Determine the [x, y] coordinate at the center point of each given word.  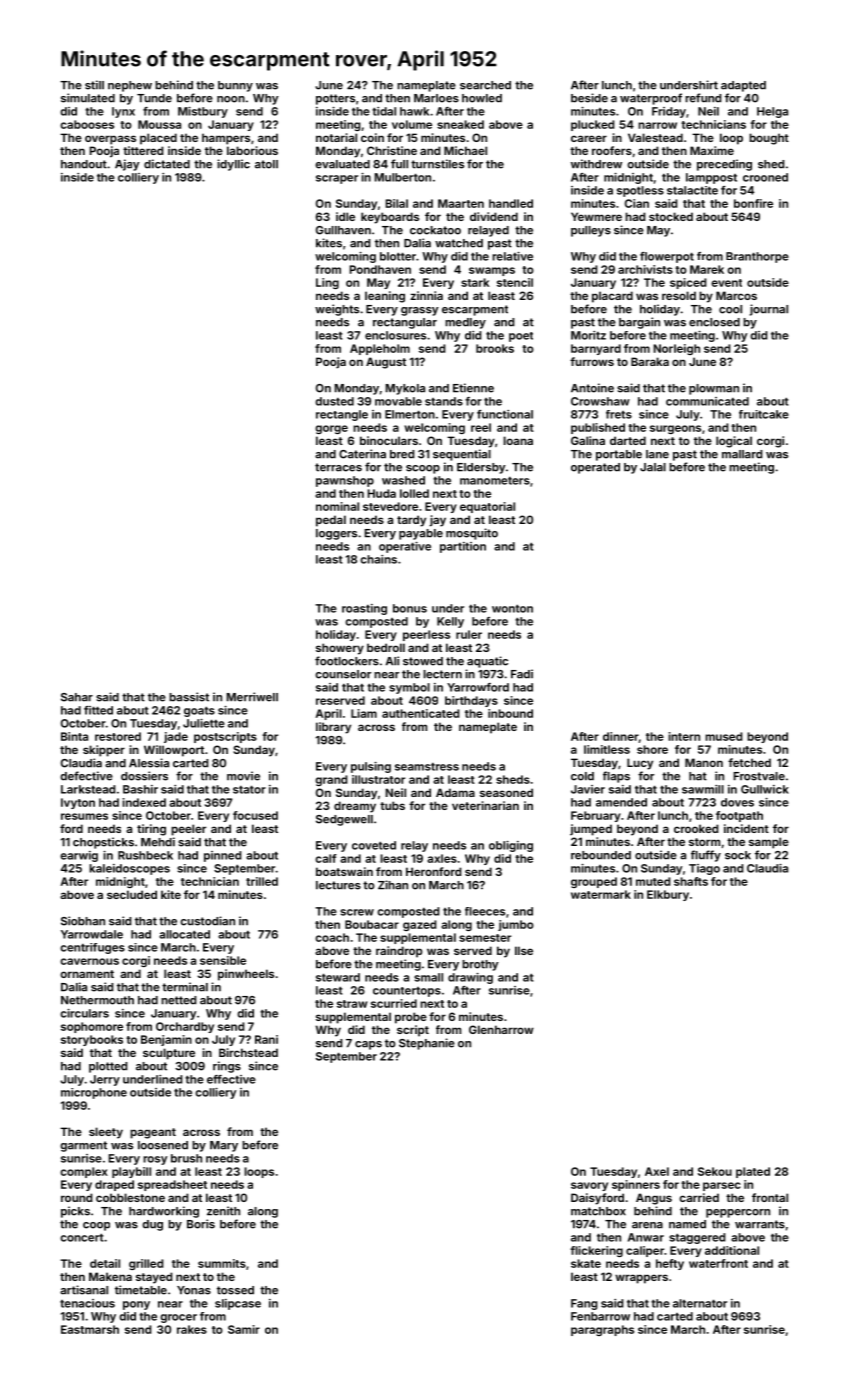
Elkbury [668, 895]
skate [586, 1263]
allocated [184, 934]
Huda [381, 493]
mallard [742, 454]
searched [485, 85]
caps [368, 1045]
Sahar [77, 697]
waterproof [651, 99]
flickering [596, 1251]
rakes [192, 1329]
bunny [235, 86]
